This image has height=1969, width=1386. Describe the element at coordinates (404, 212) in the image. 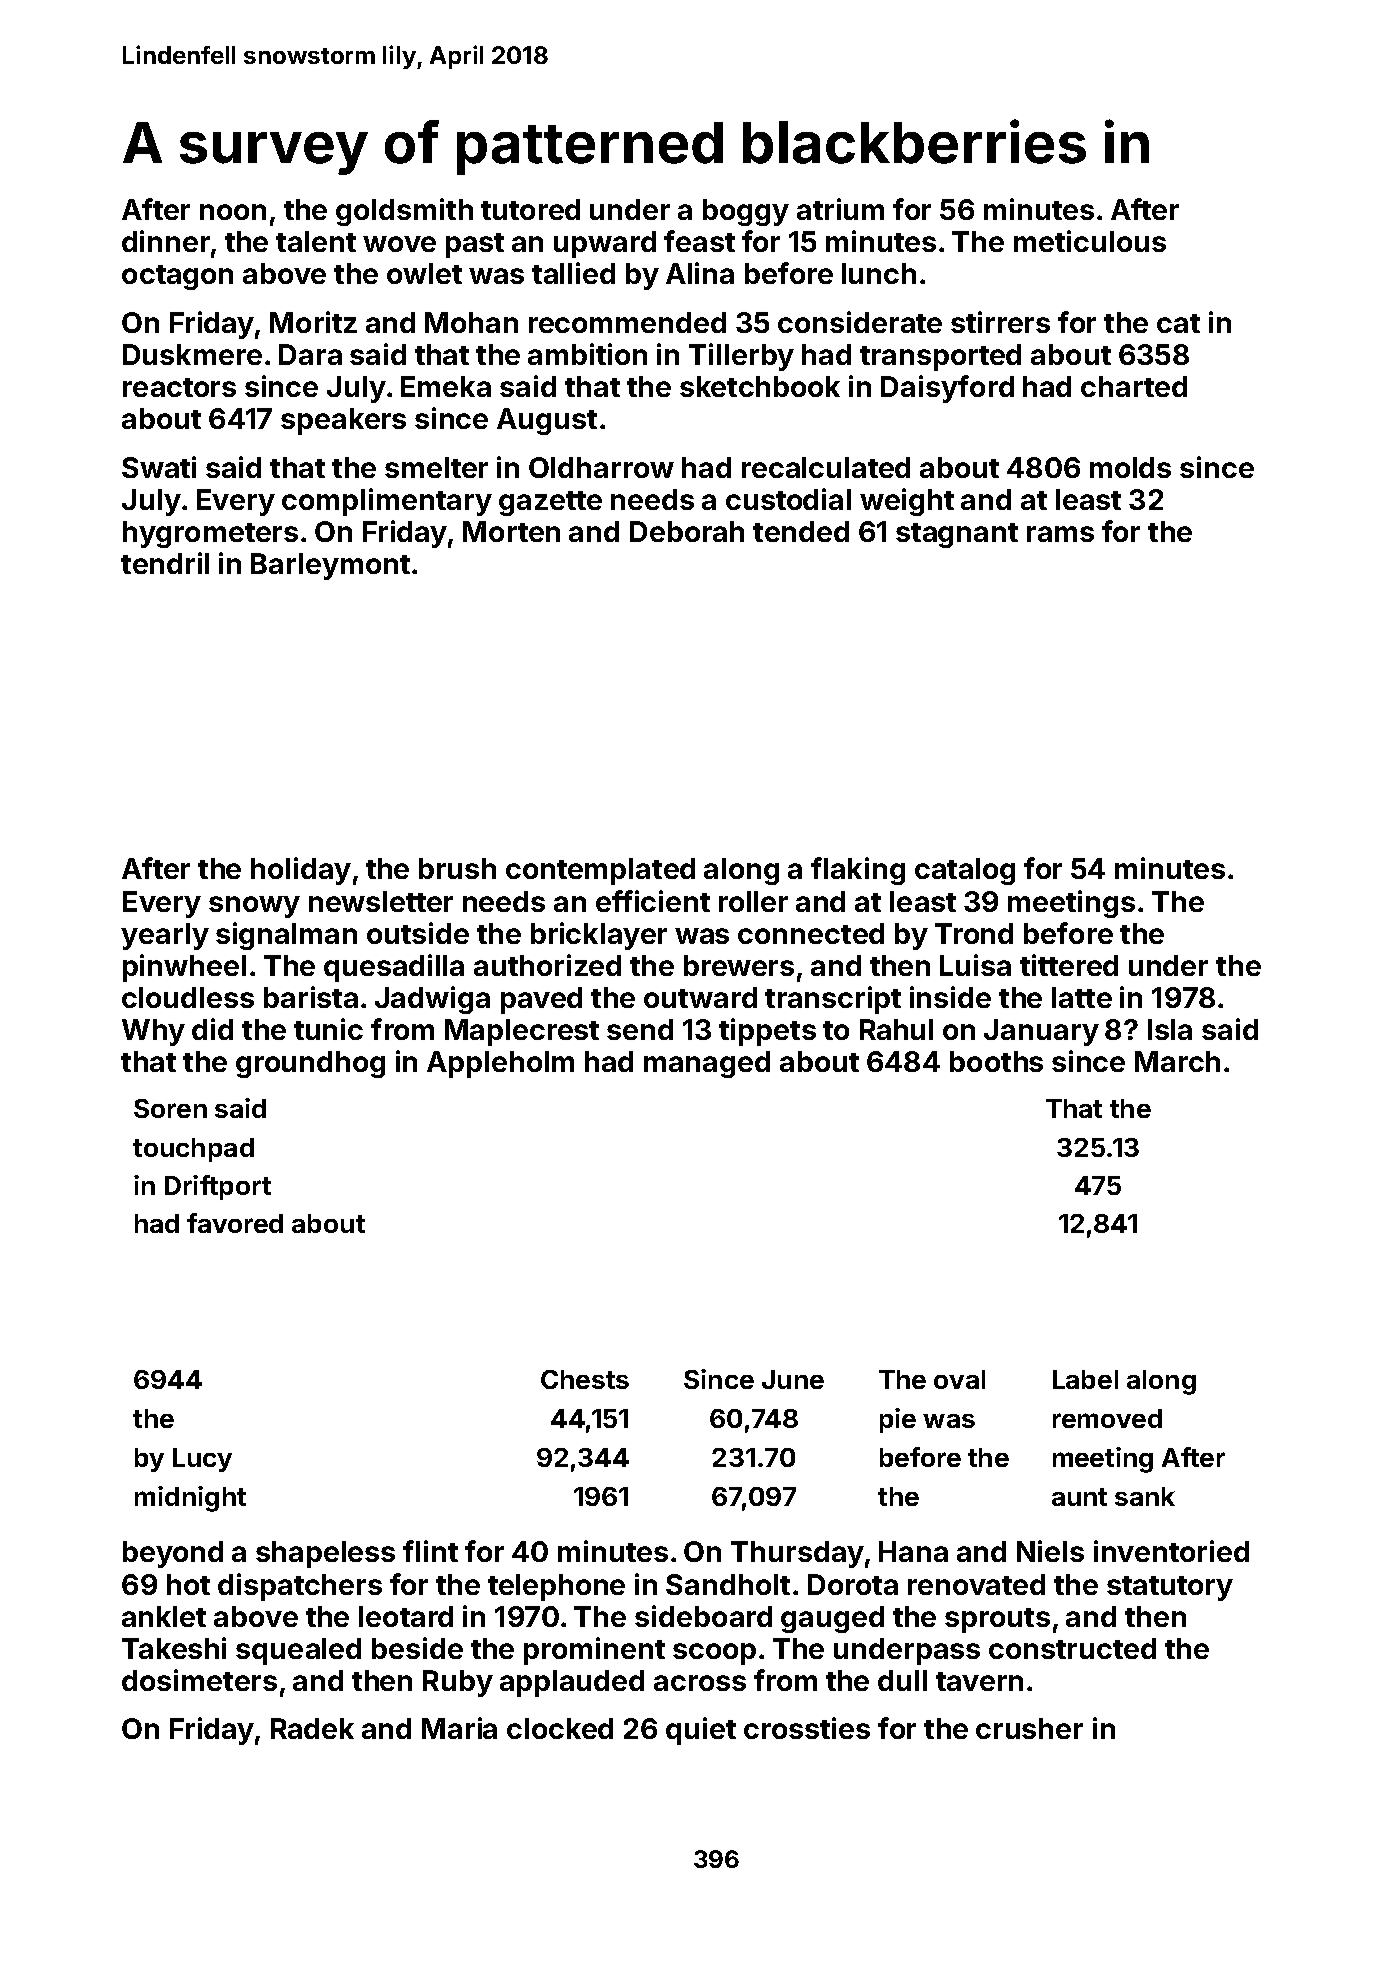

I see `goldsmith` at that location.
